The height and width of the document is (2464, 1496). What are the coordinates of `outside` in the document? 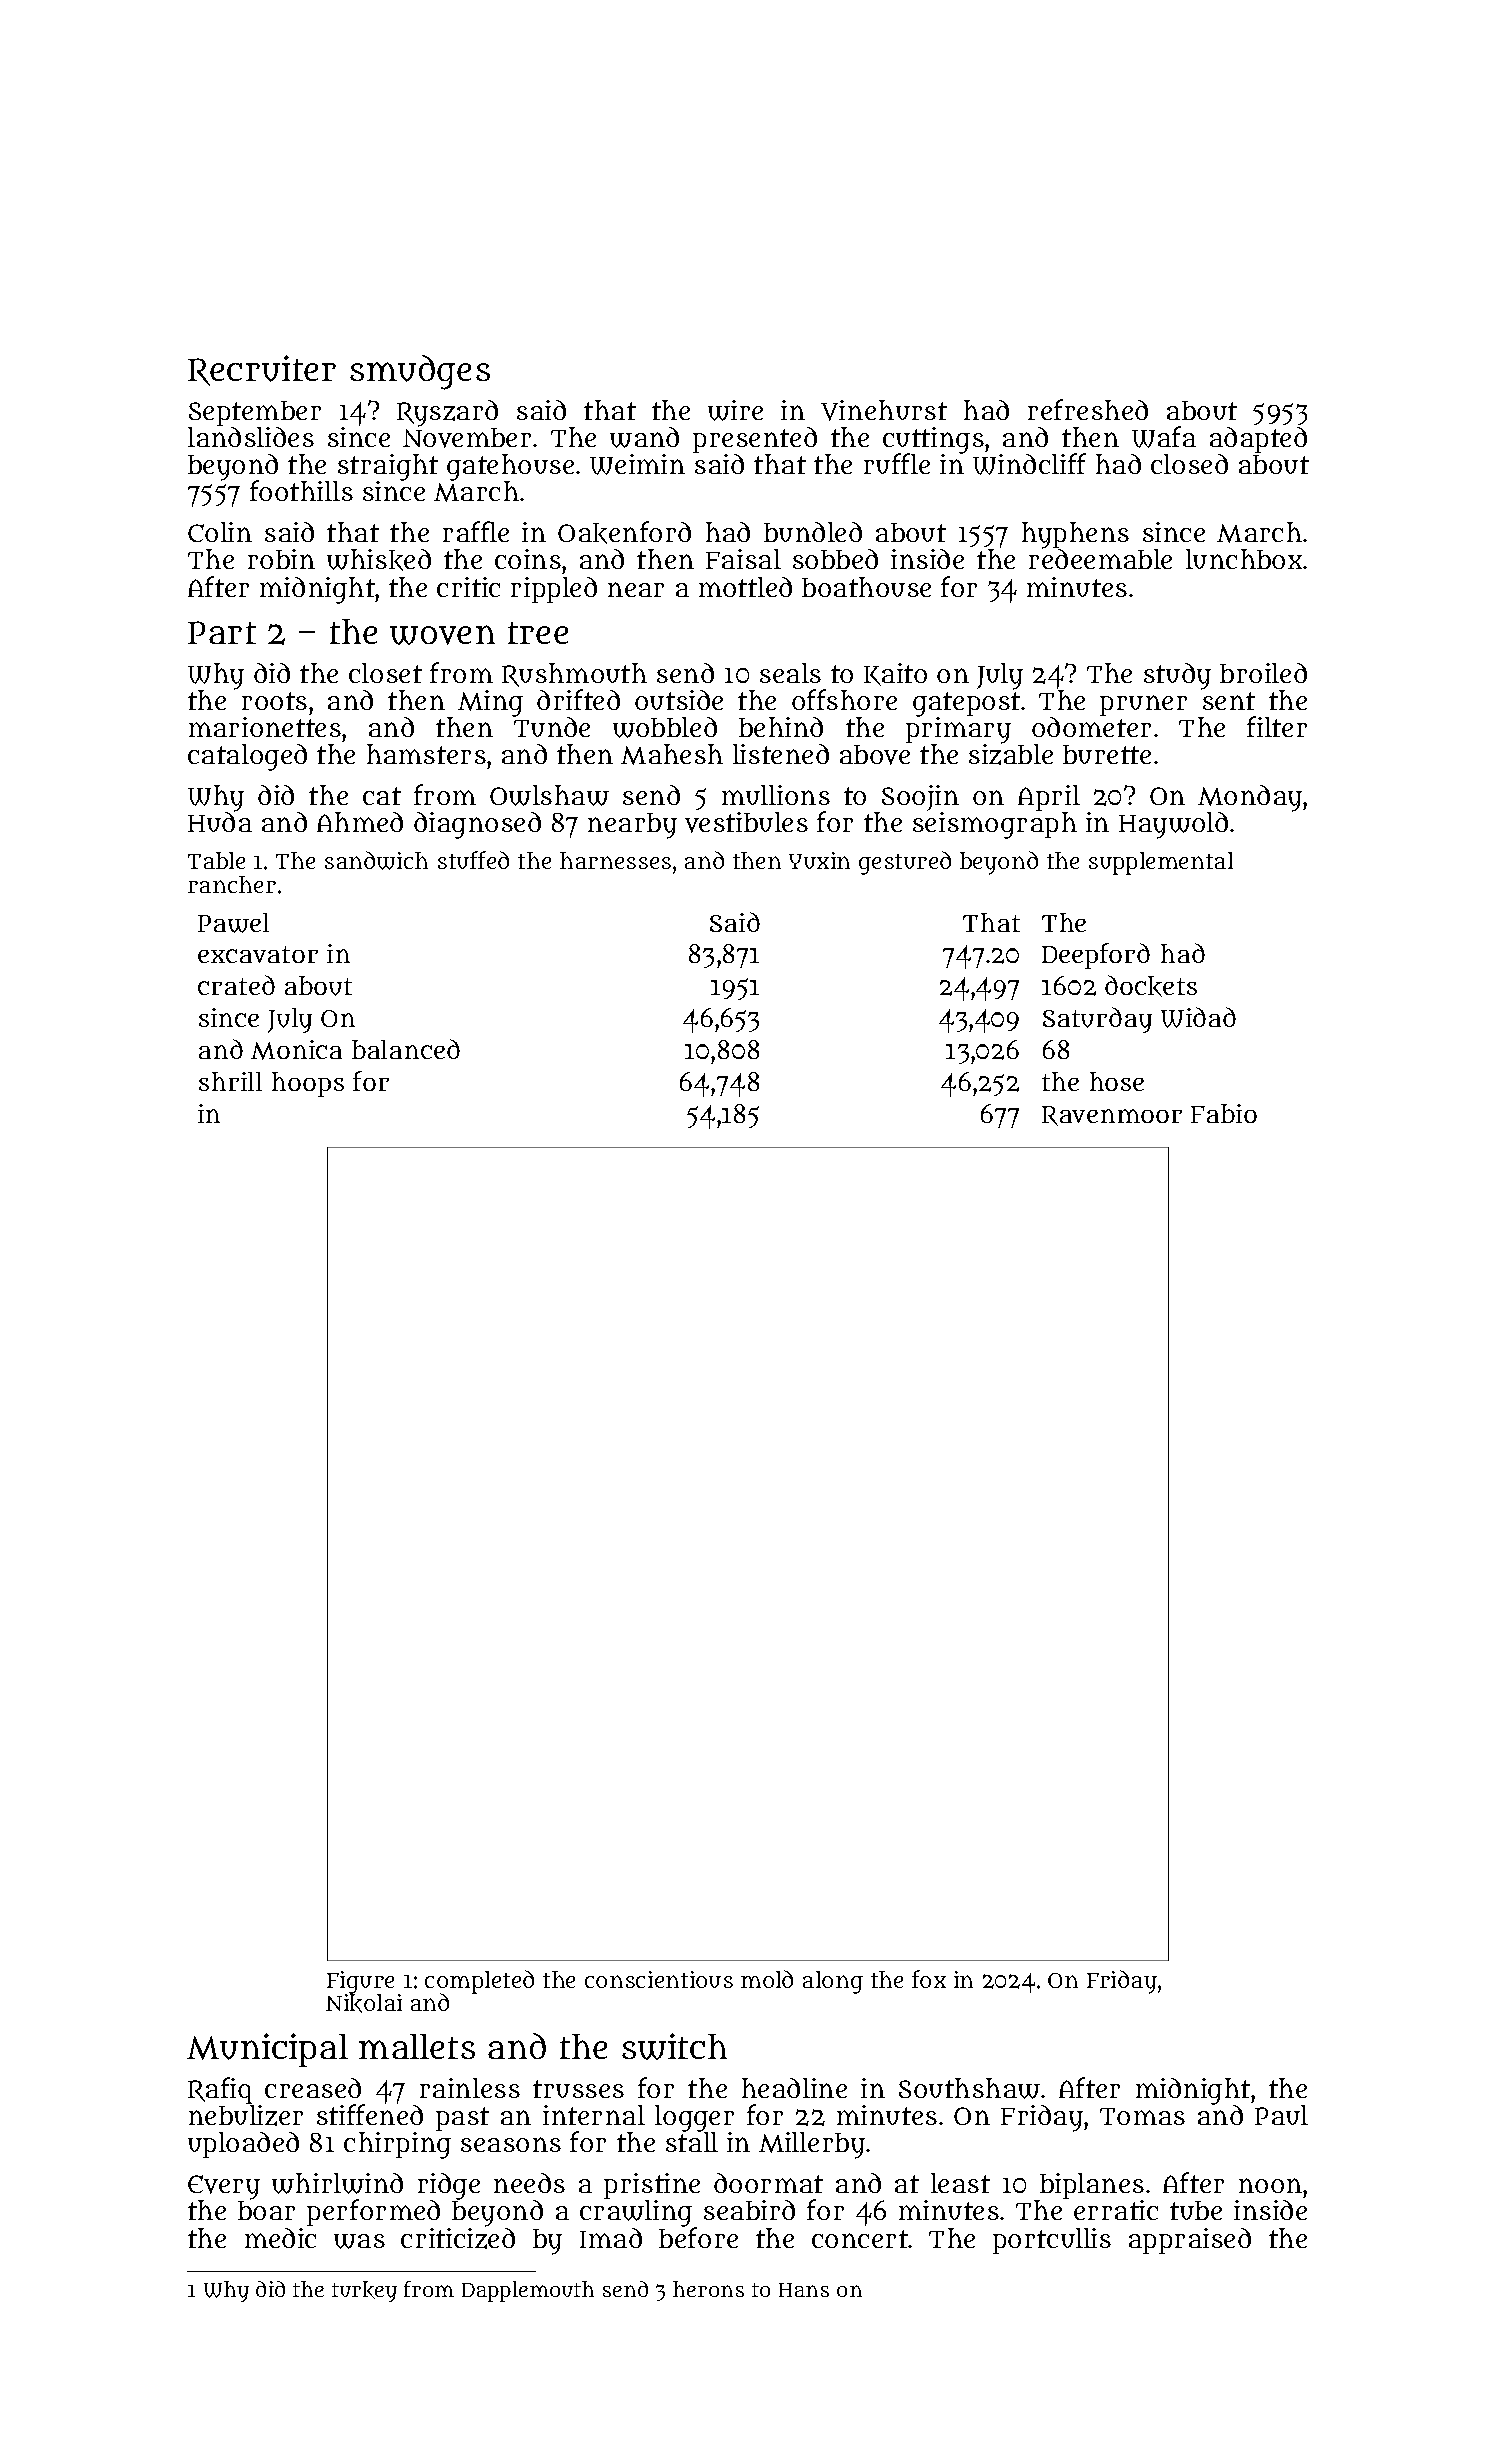 It's located at (679, 700).
